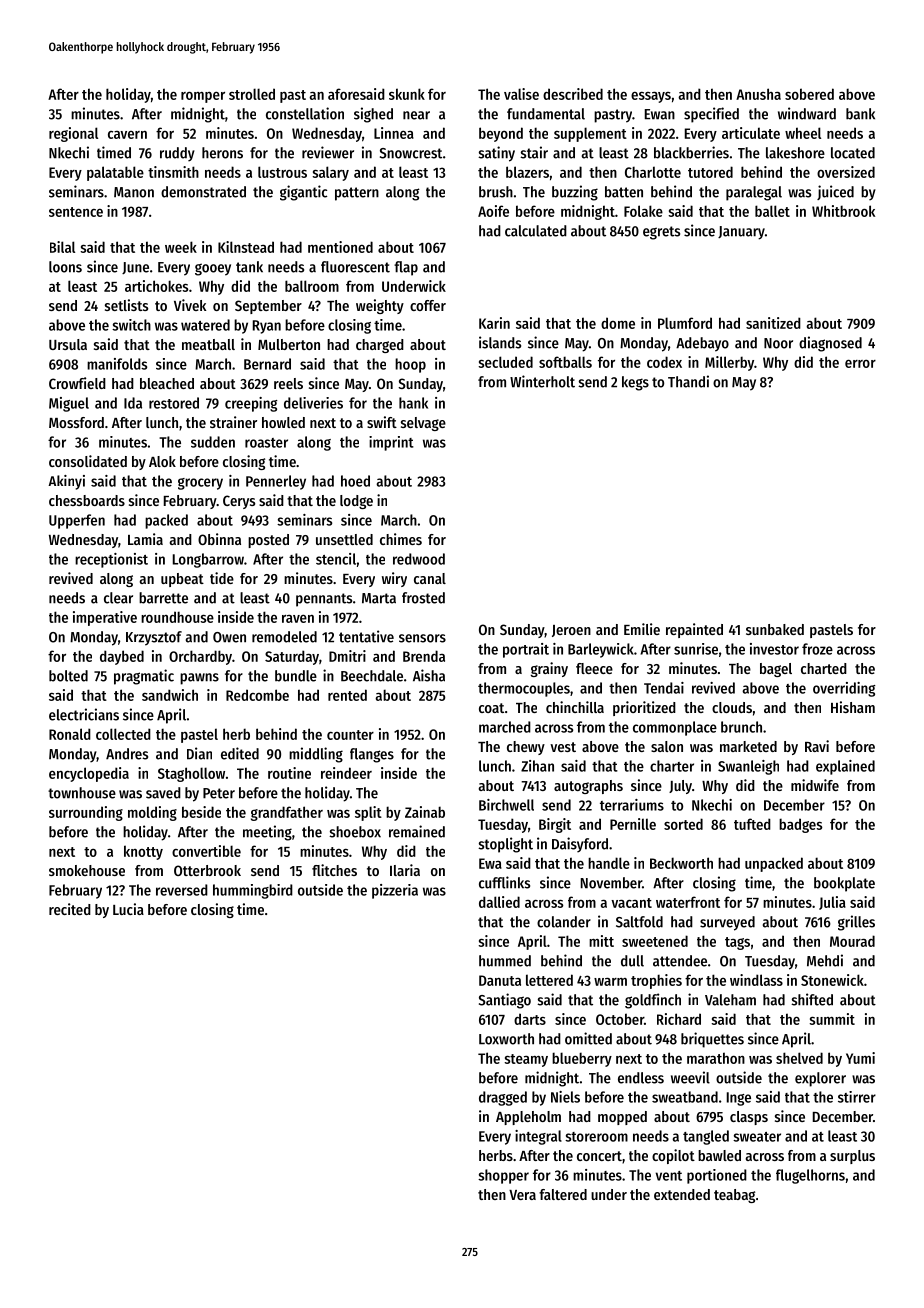 The width and height of the screenshot is (924, 1308). I want to click on portrait, so click(526, 650).
